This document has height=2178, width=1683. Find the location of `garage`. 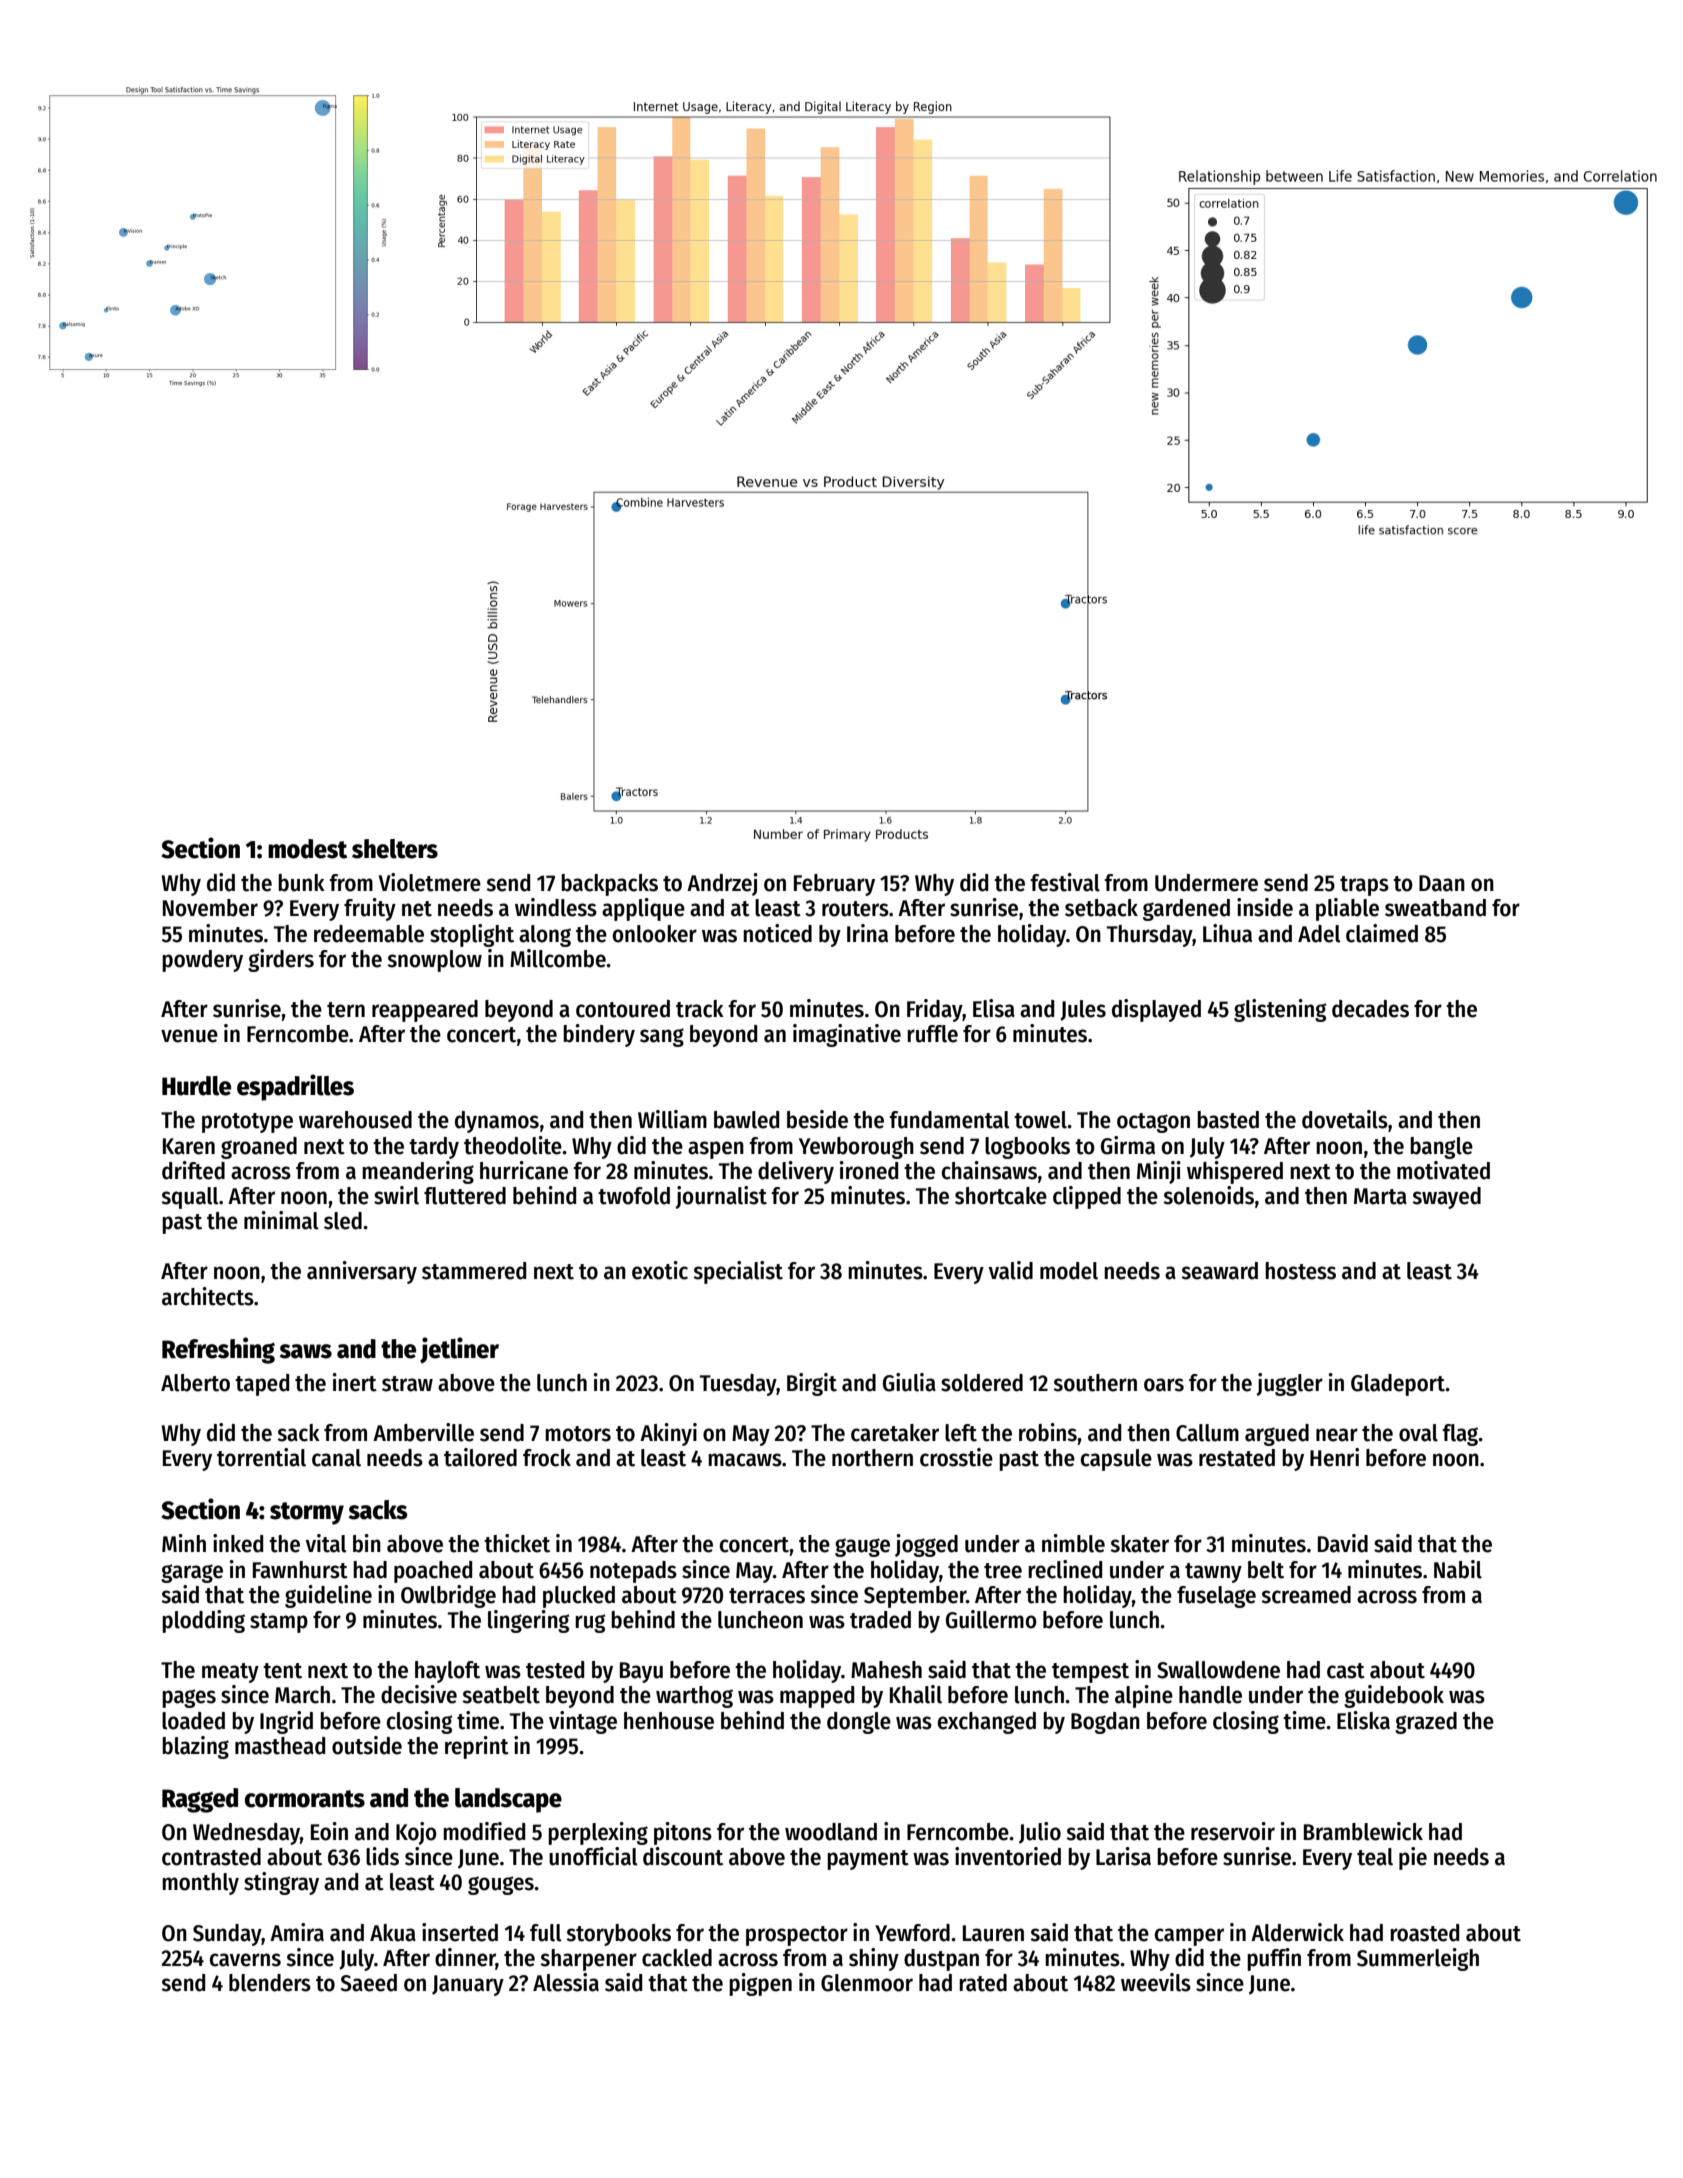

garage is located at coordinates (192, 1573).
